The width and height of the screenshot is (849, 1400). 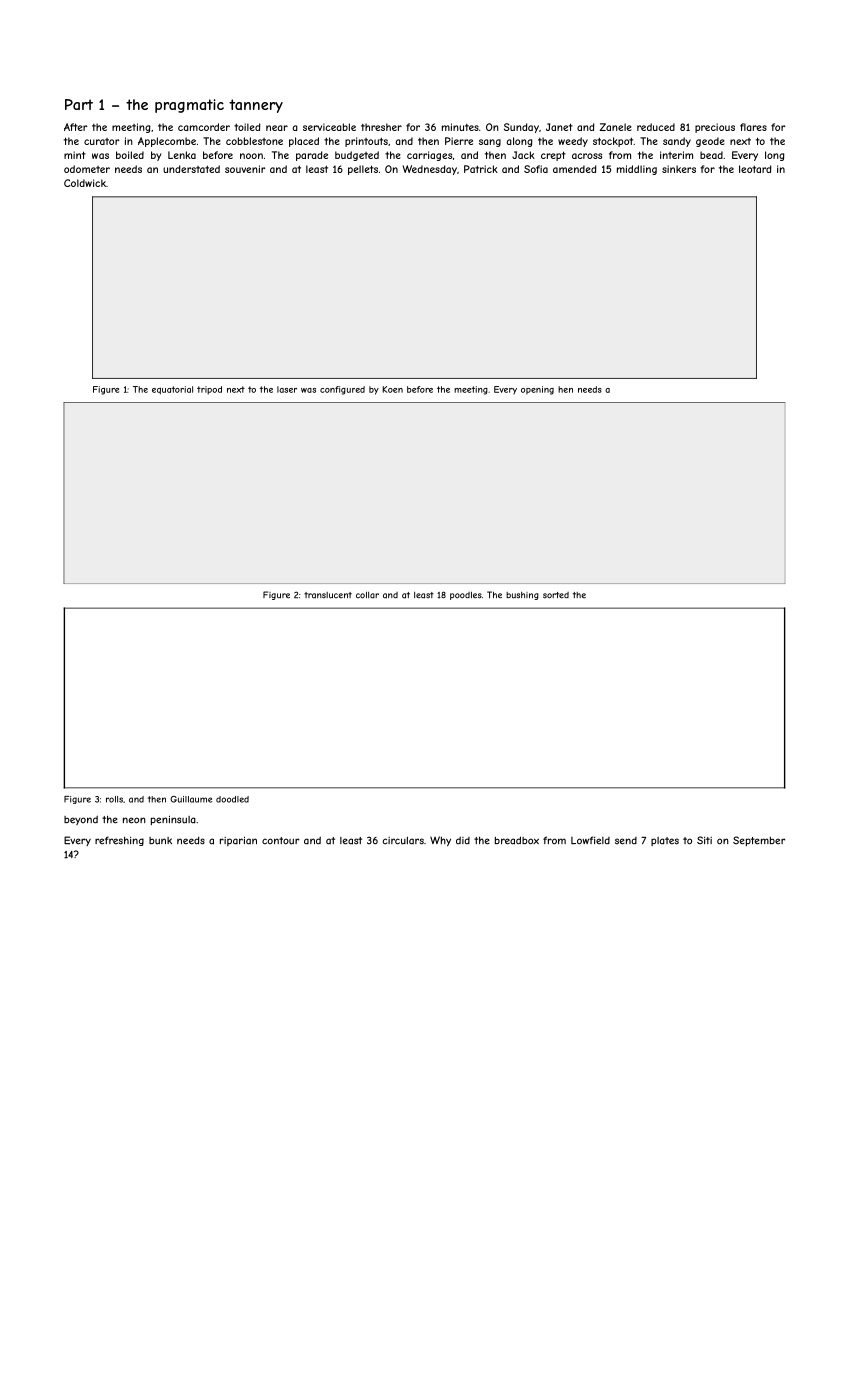 What do you see at coordinates (367, 595) in the screenshot?
I see `collar` at bounding box center [367, 595].
